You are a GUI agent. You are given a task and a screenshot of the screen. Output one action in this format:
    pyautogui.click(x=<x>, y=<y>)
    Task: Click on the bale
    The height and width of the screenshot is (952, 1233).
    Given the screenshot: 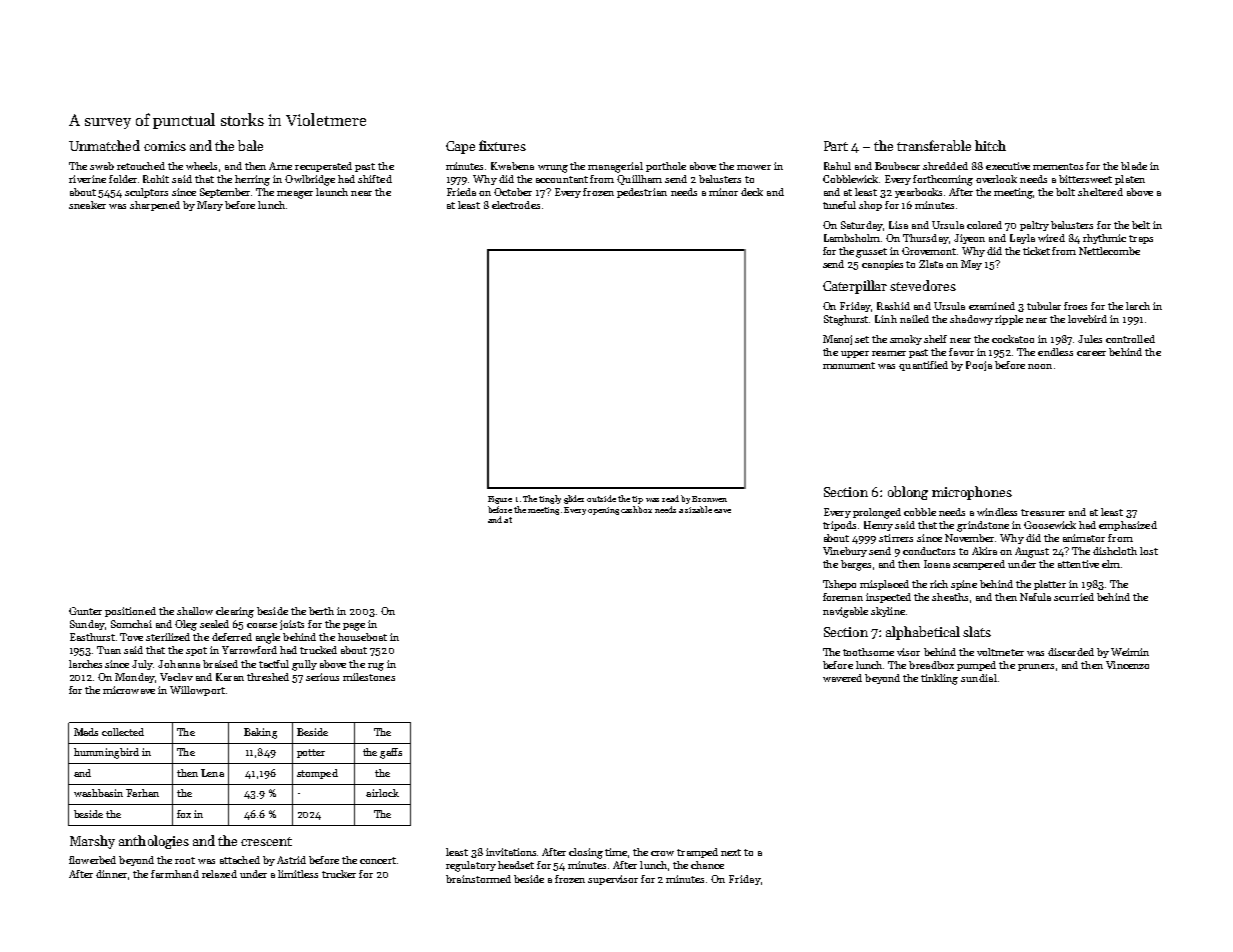 What is the action you would take?
    pyautogui.click(x=250, y=145)
